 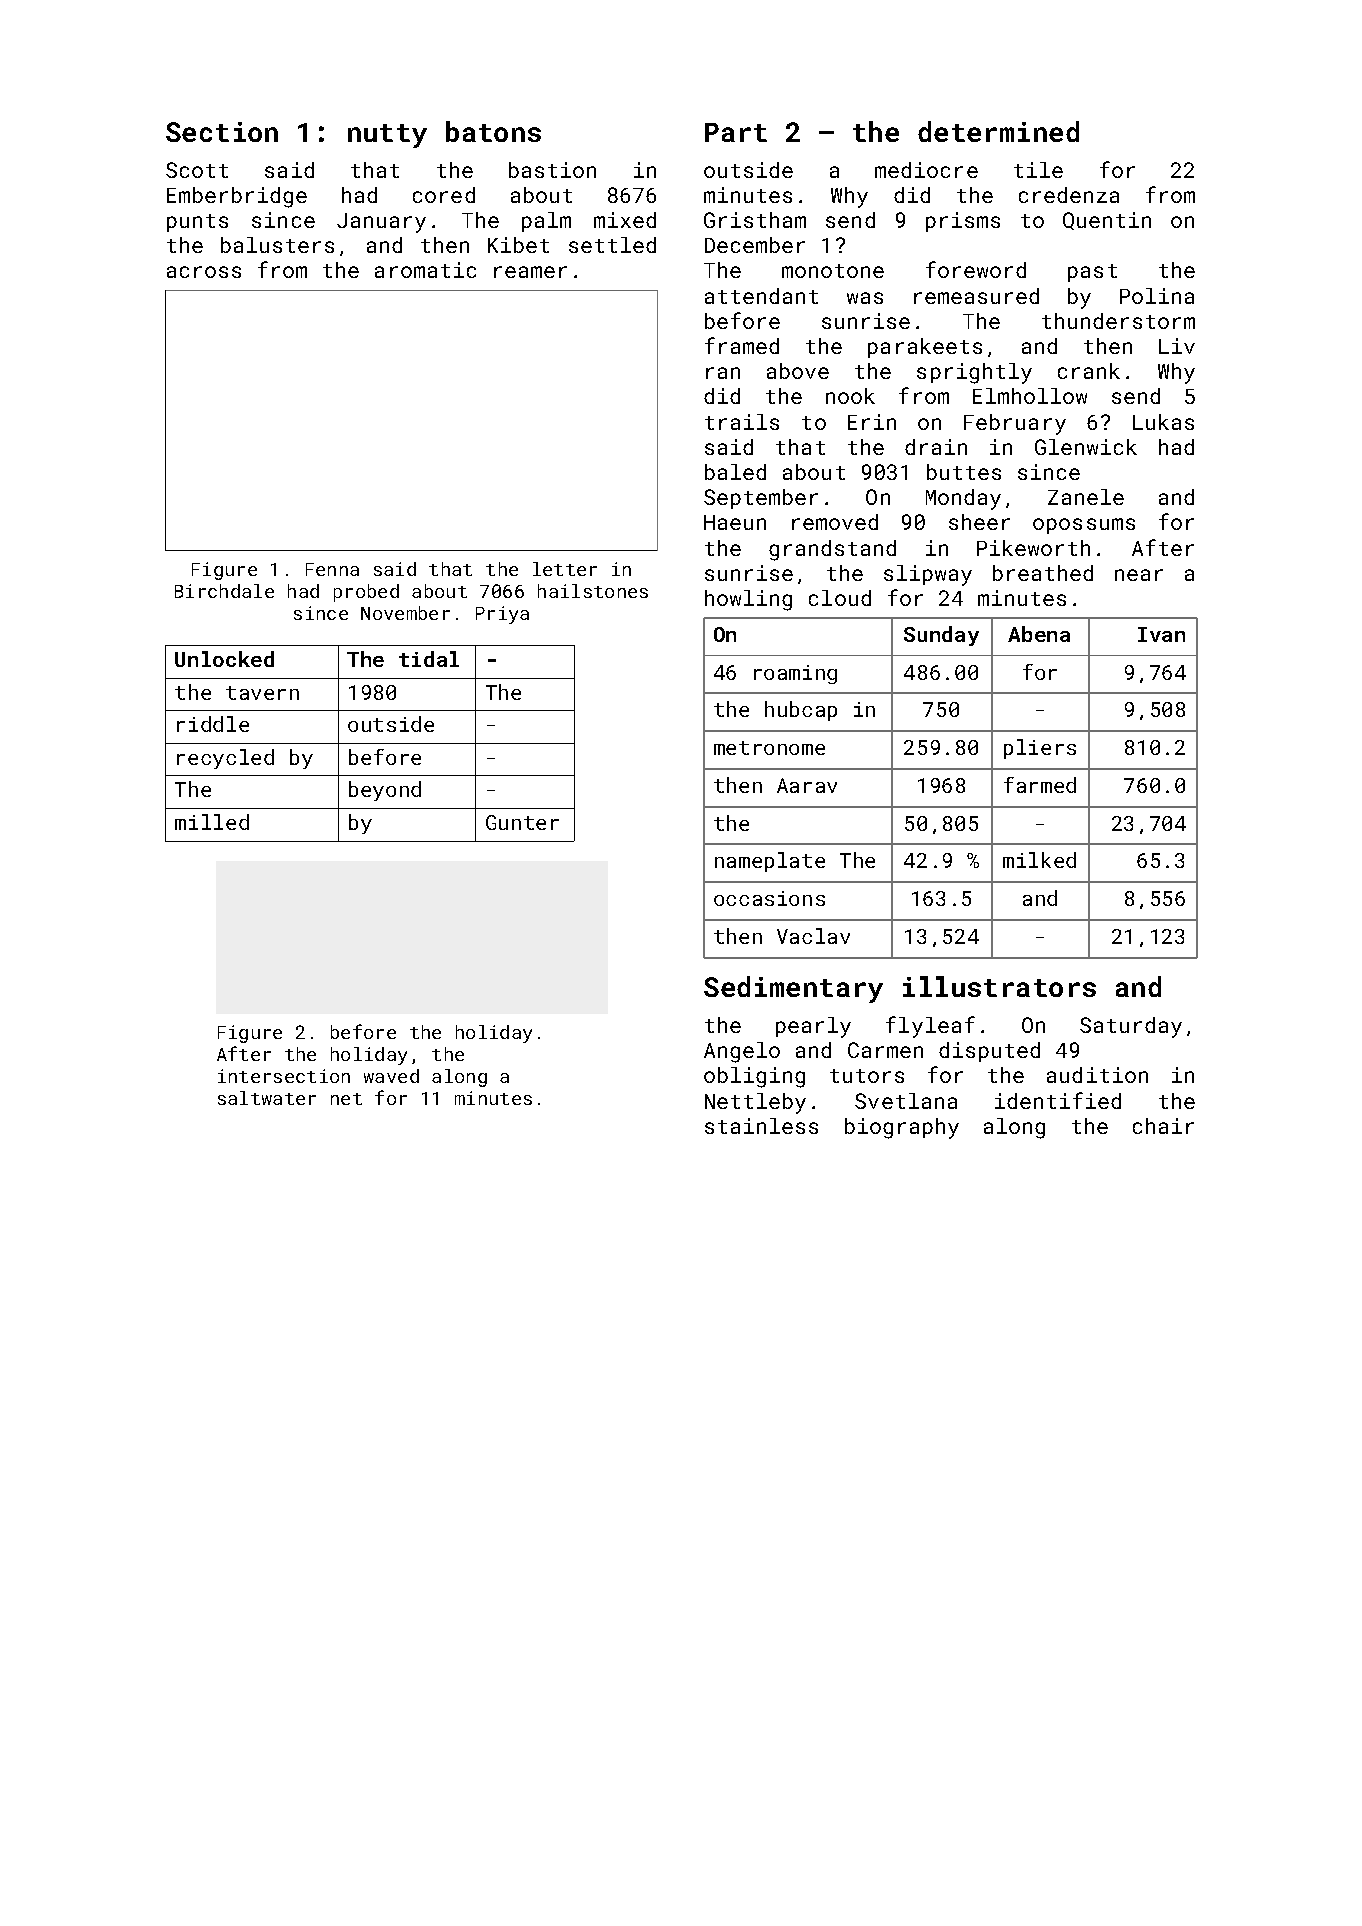 I want to click on removed, so click(x=835, y=522).
